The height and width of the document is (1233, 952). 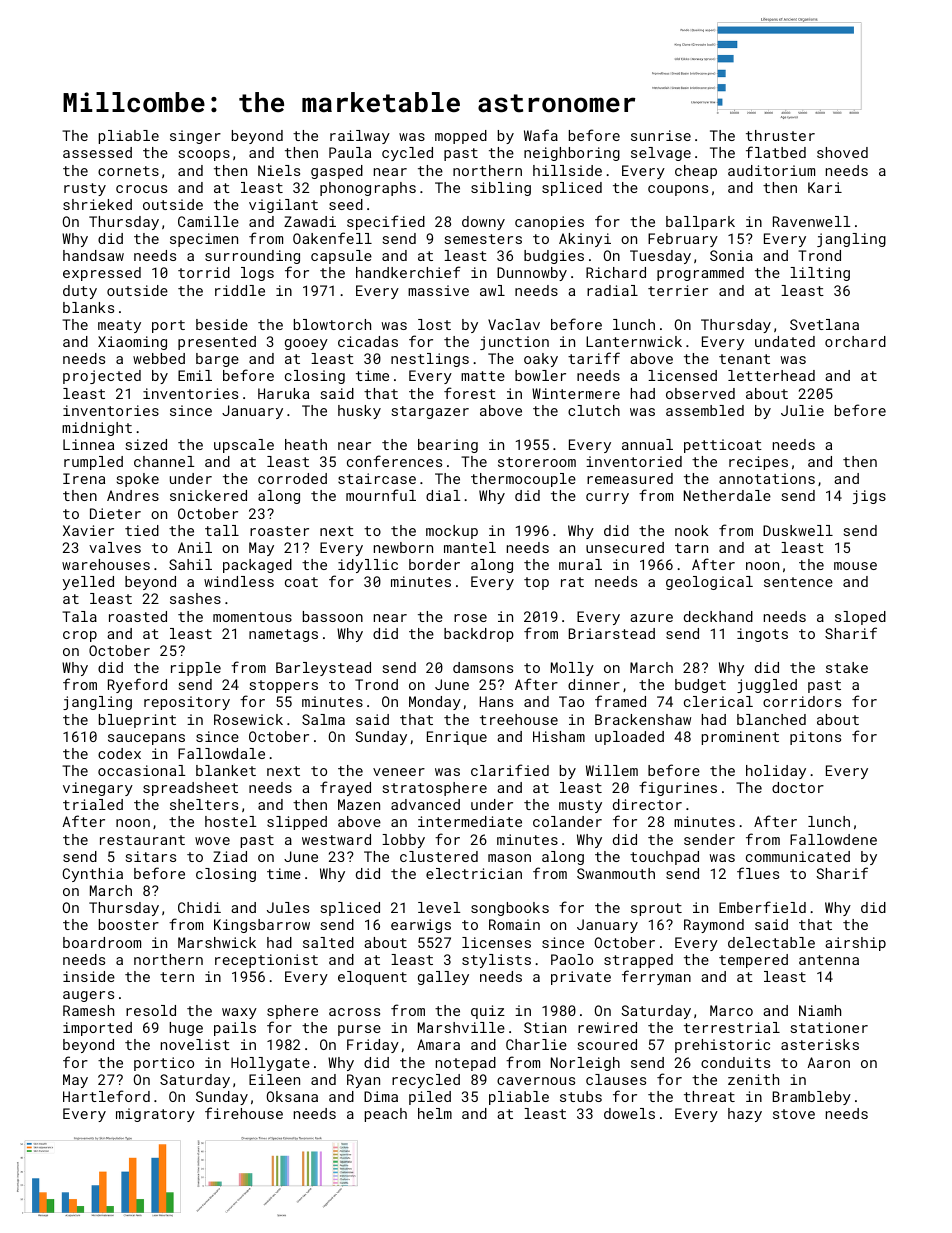 What do you see at coordinates (195, 375) in the document?
I see `Emil` at bounding box center [195, 375].
